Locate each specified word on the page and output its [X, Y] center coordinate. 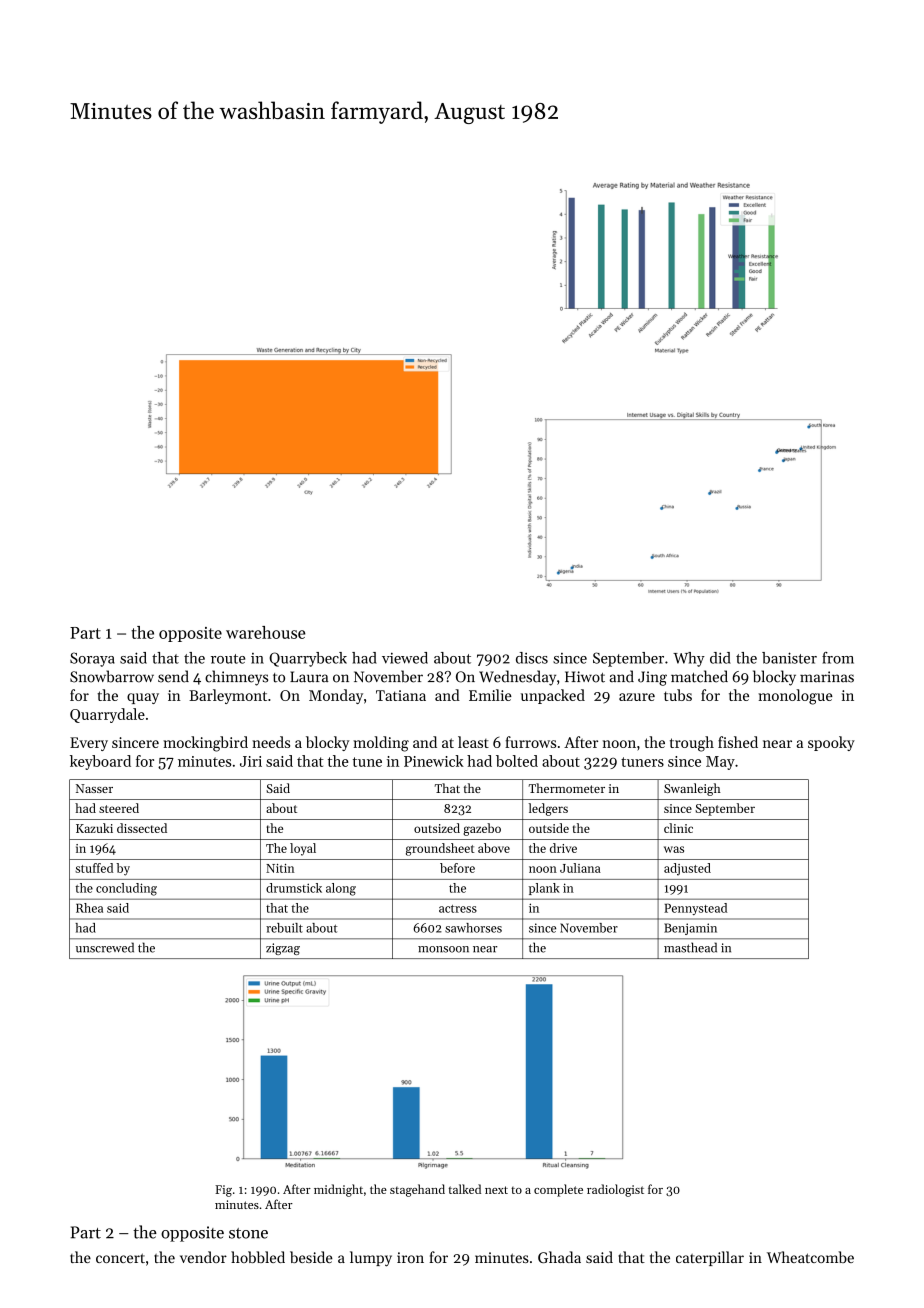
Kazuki [94, 828]
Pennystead [695, 909]
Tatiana [401, 695]
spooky [831, 743]
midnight [338, 1190]
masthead [690, 947]
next [496, 1190]
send [173, 676]
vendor [203, 1257]
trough [692, 744]
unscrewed [105, 947]
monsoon [443, 949]
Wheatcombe [810, 1257]
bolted [517, 761]
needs [271, 742]
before [457, 868]
